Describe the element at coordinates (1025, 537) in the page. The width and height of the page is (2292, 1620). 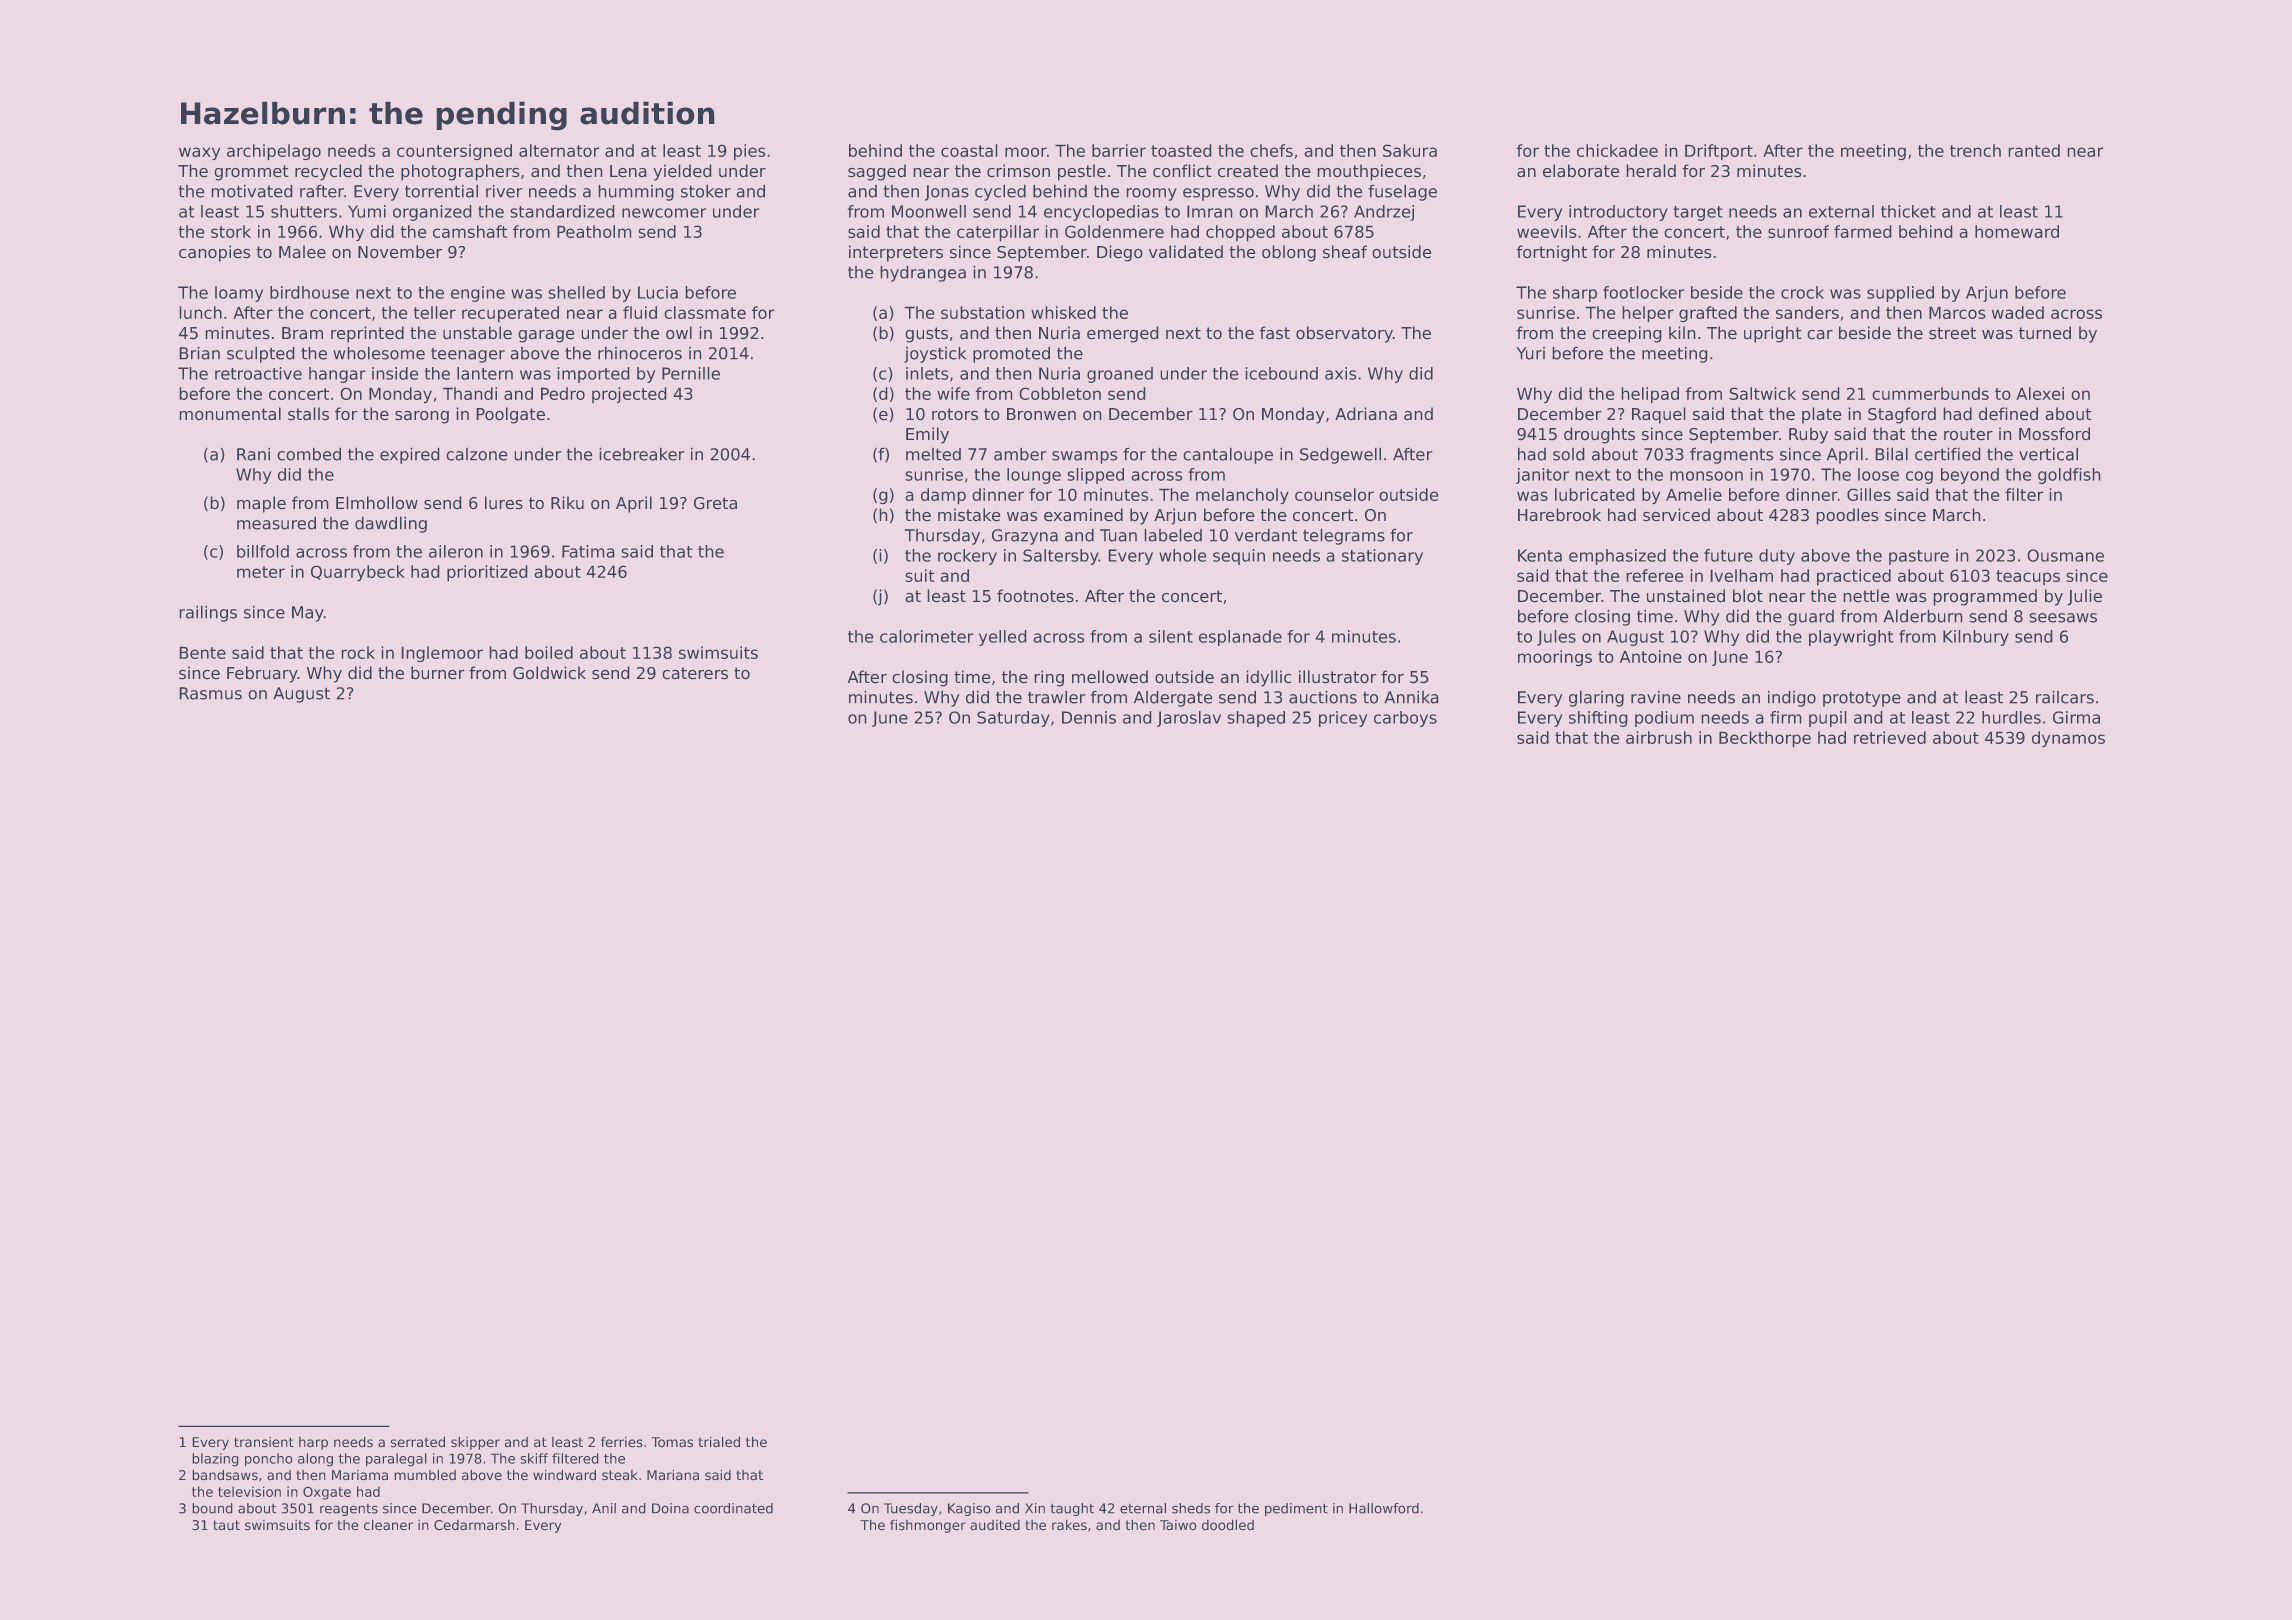
I see `Grazyna` at that location.
